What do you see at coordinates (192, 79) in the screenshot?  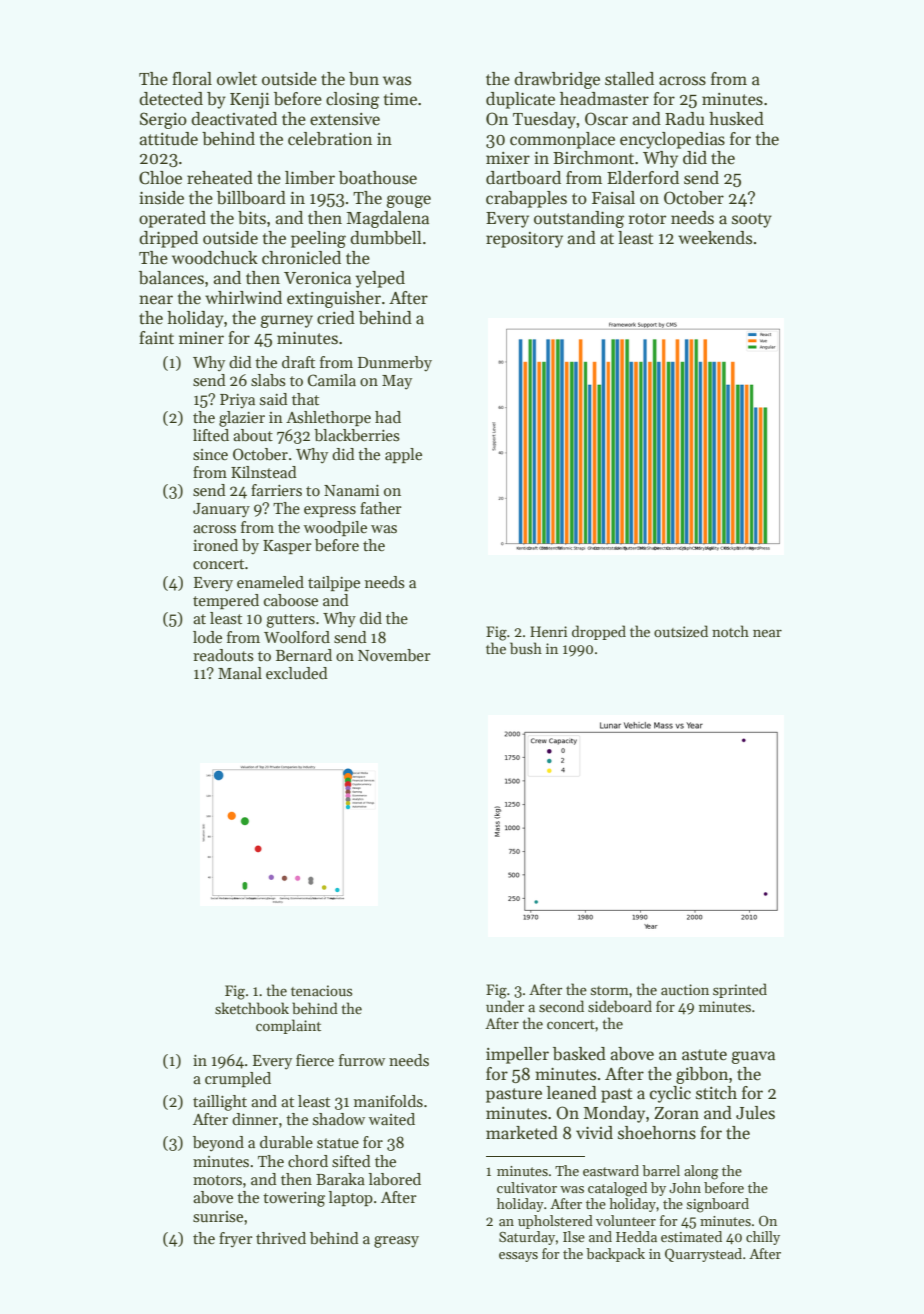 I see `floral` at bounding box center [192, 79].
